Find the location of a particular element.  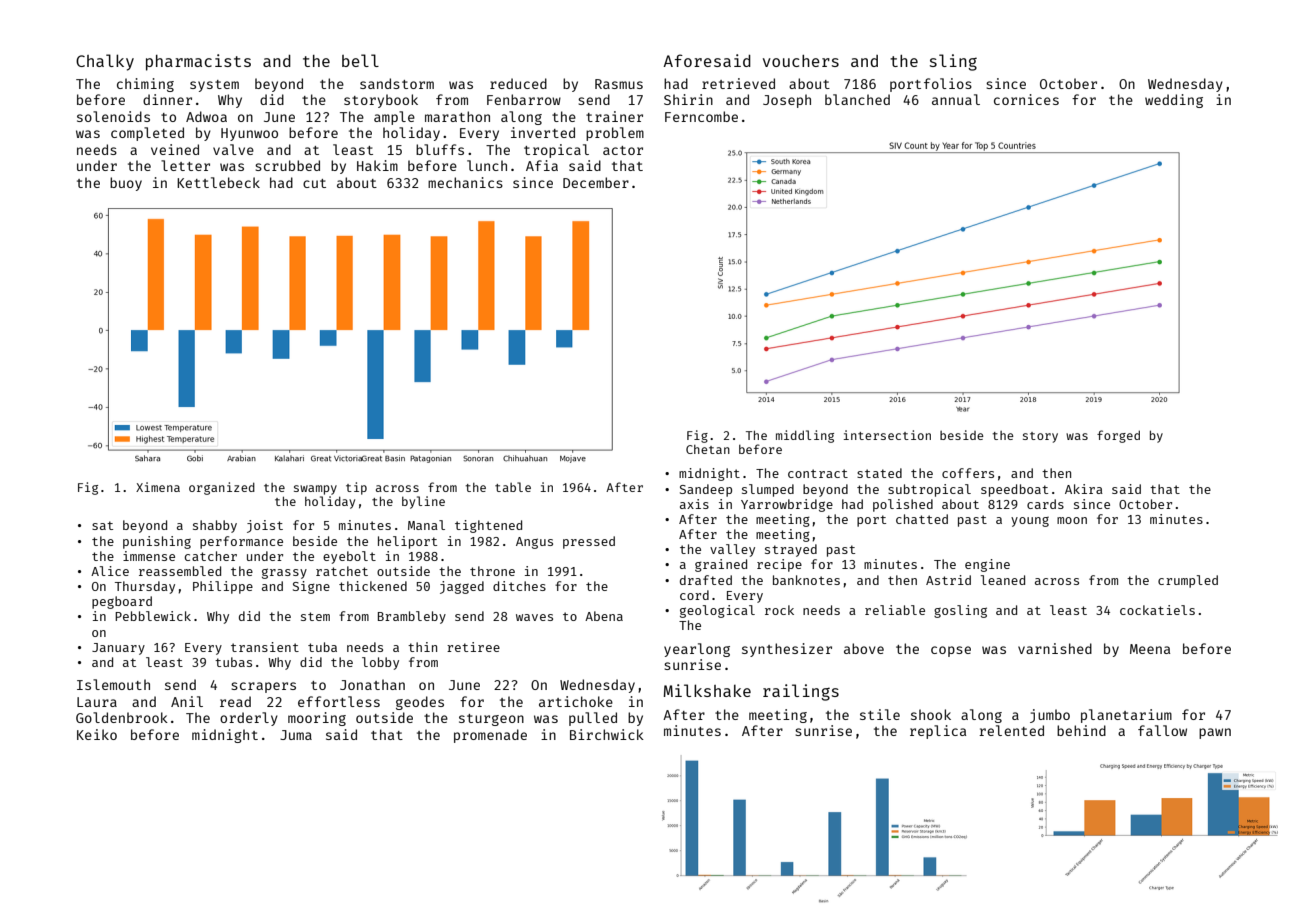

replica is located at coordinates (938, 732).
